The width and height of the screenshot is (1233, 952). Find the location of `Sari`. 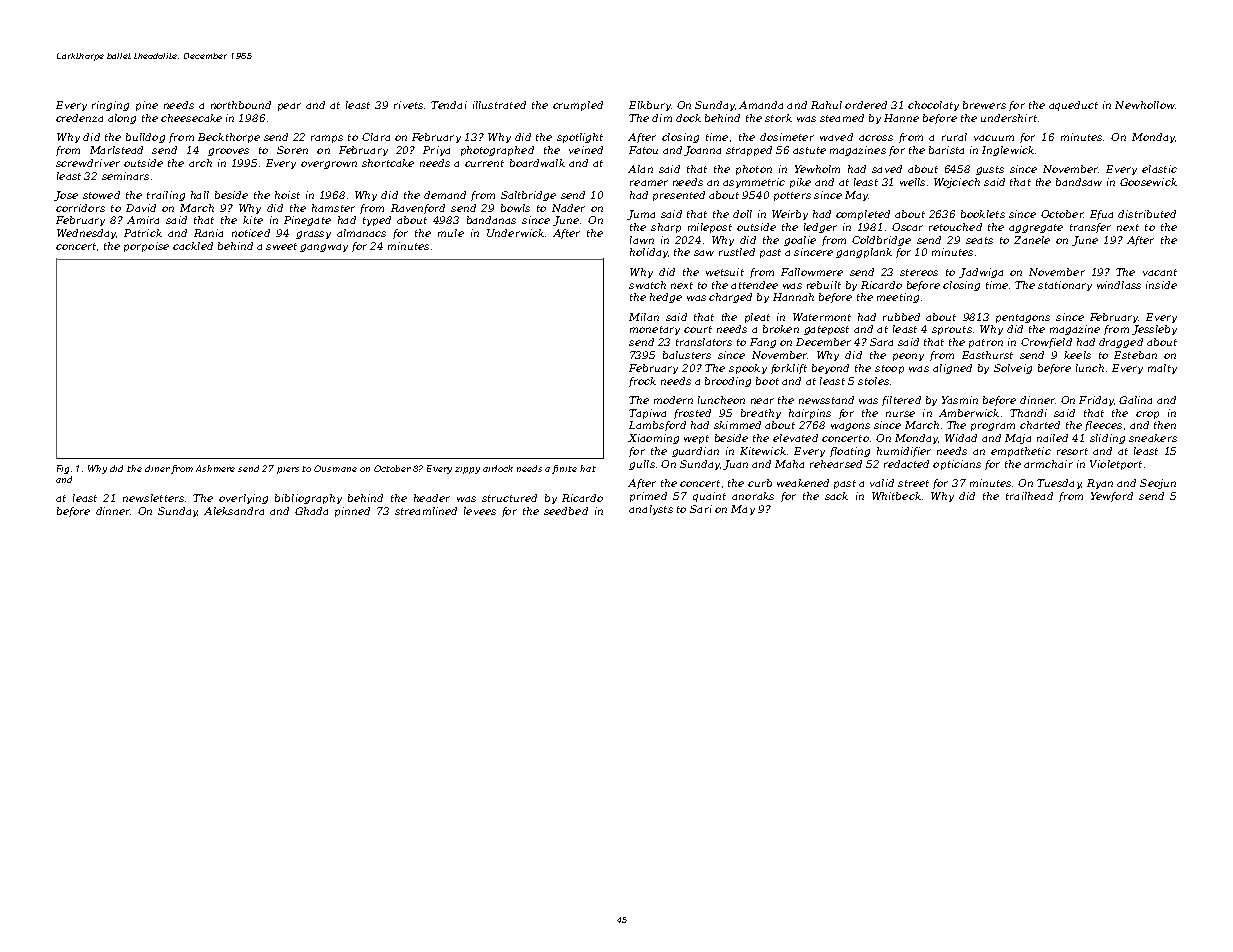

Sari is located at coordinates (701, 509).
